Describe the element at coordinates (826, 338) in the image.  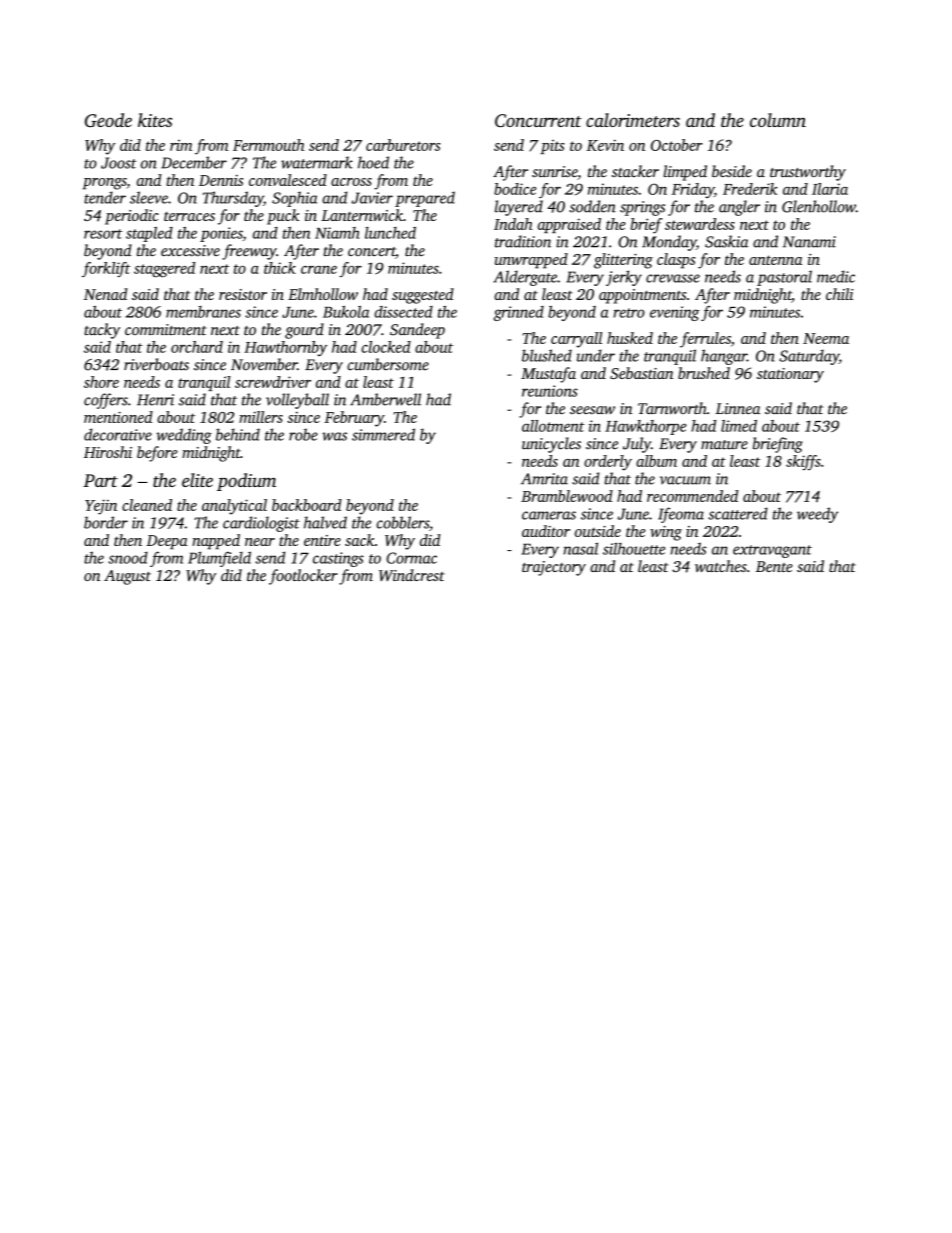
I see `Neema` at that location.
